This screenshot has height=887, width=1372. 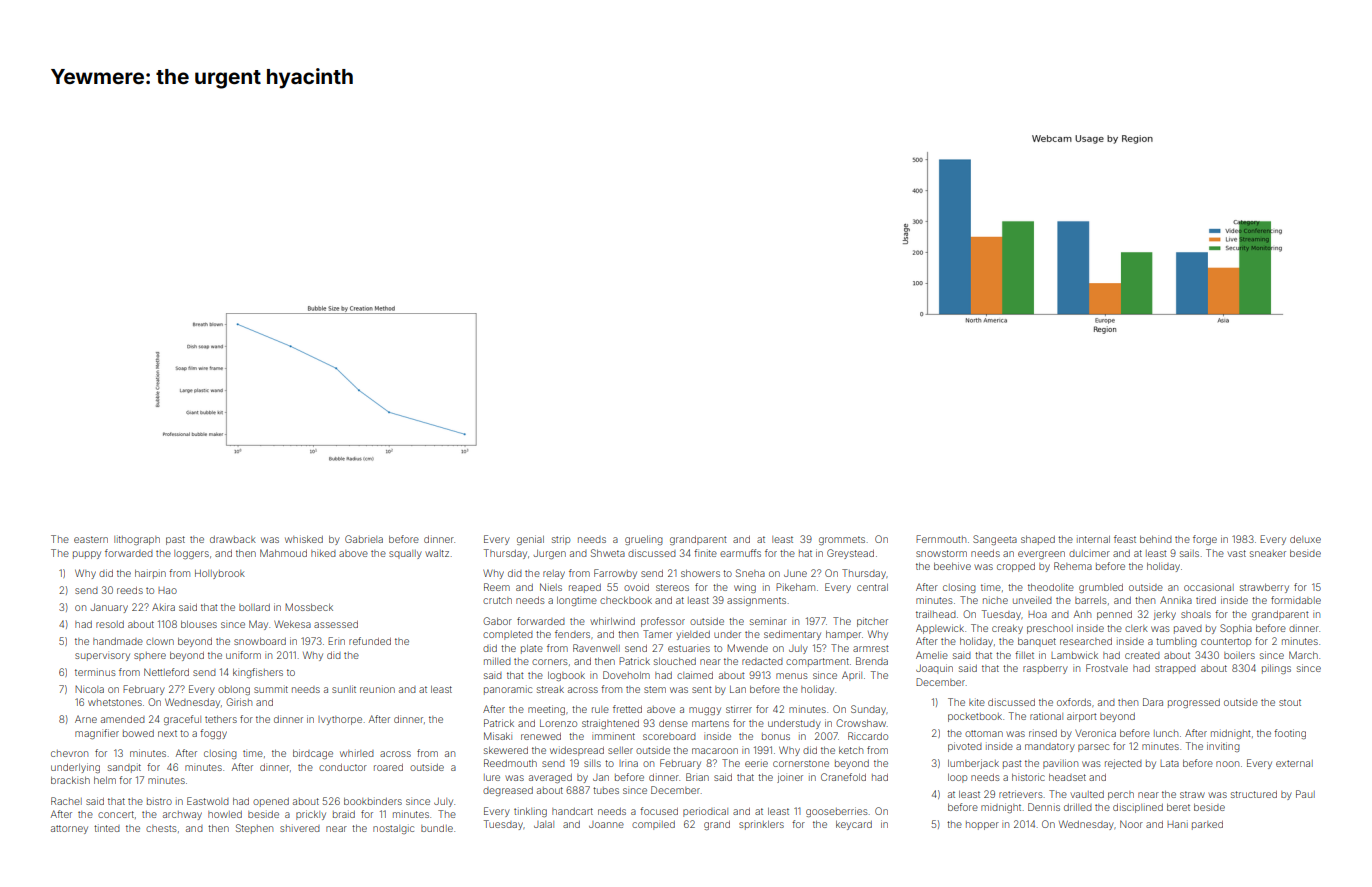 What do you see at coordinates (1189, 553) in the screenshot?
I see `sails` at bounding box center [1189, 553].
